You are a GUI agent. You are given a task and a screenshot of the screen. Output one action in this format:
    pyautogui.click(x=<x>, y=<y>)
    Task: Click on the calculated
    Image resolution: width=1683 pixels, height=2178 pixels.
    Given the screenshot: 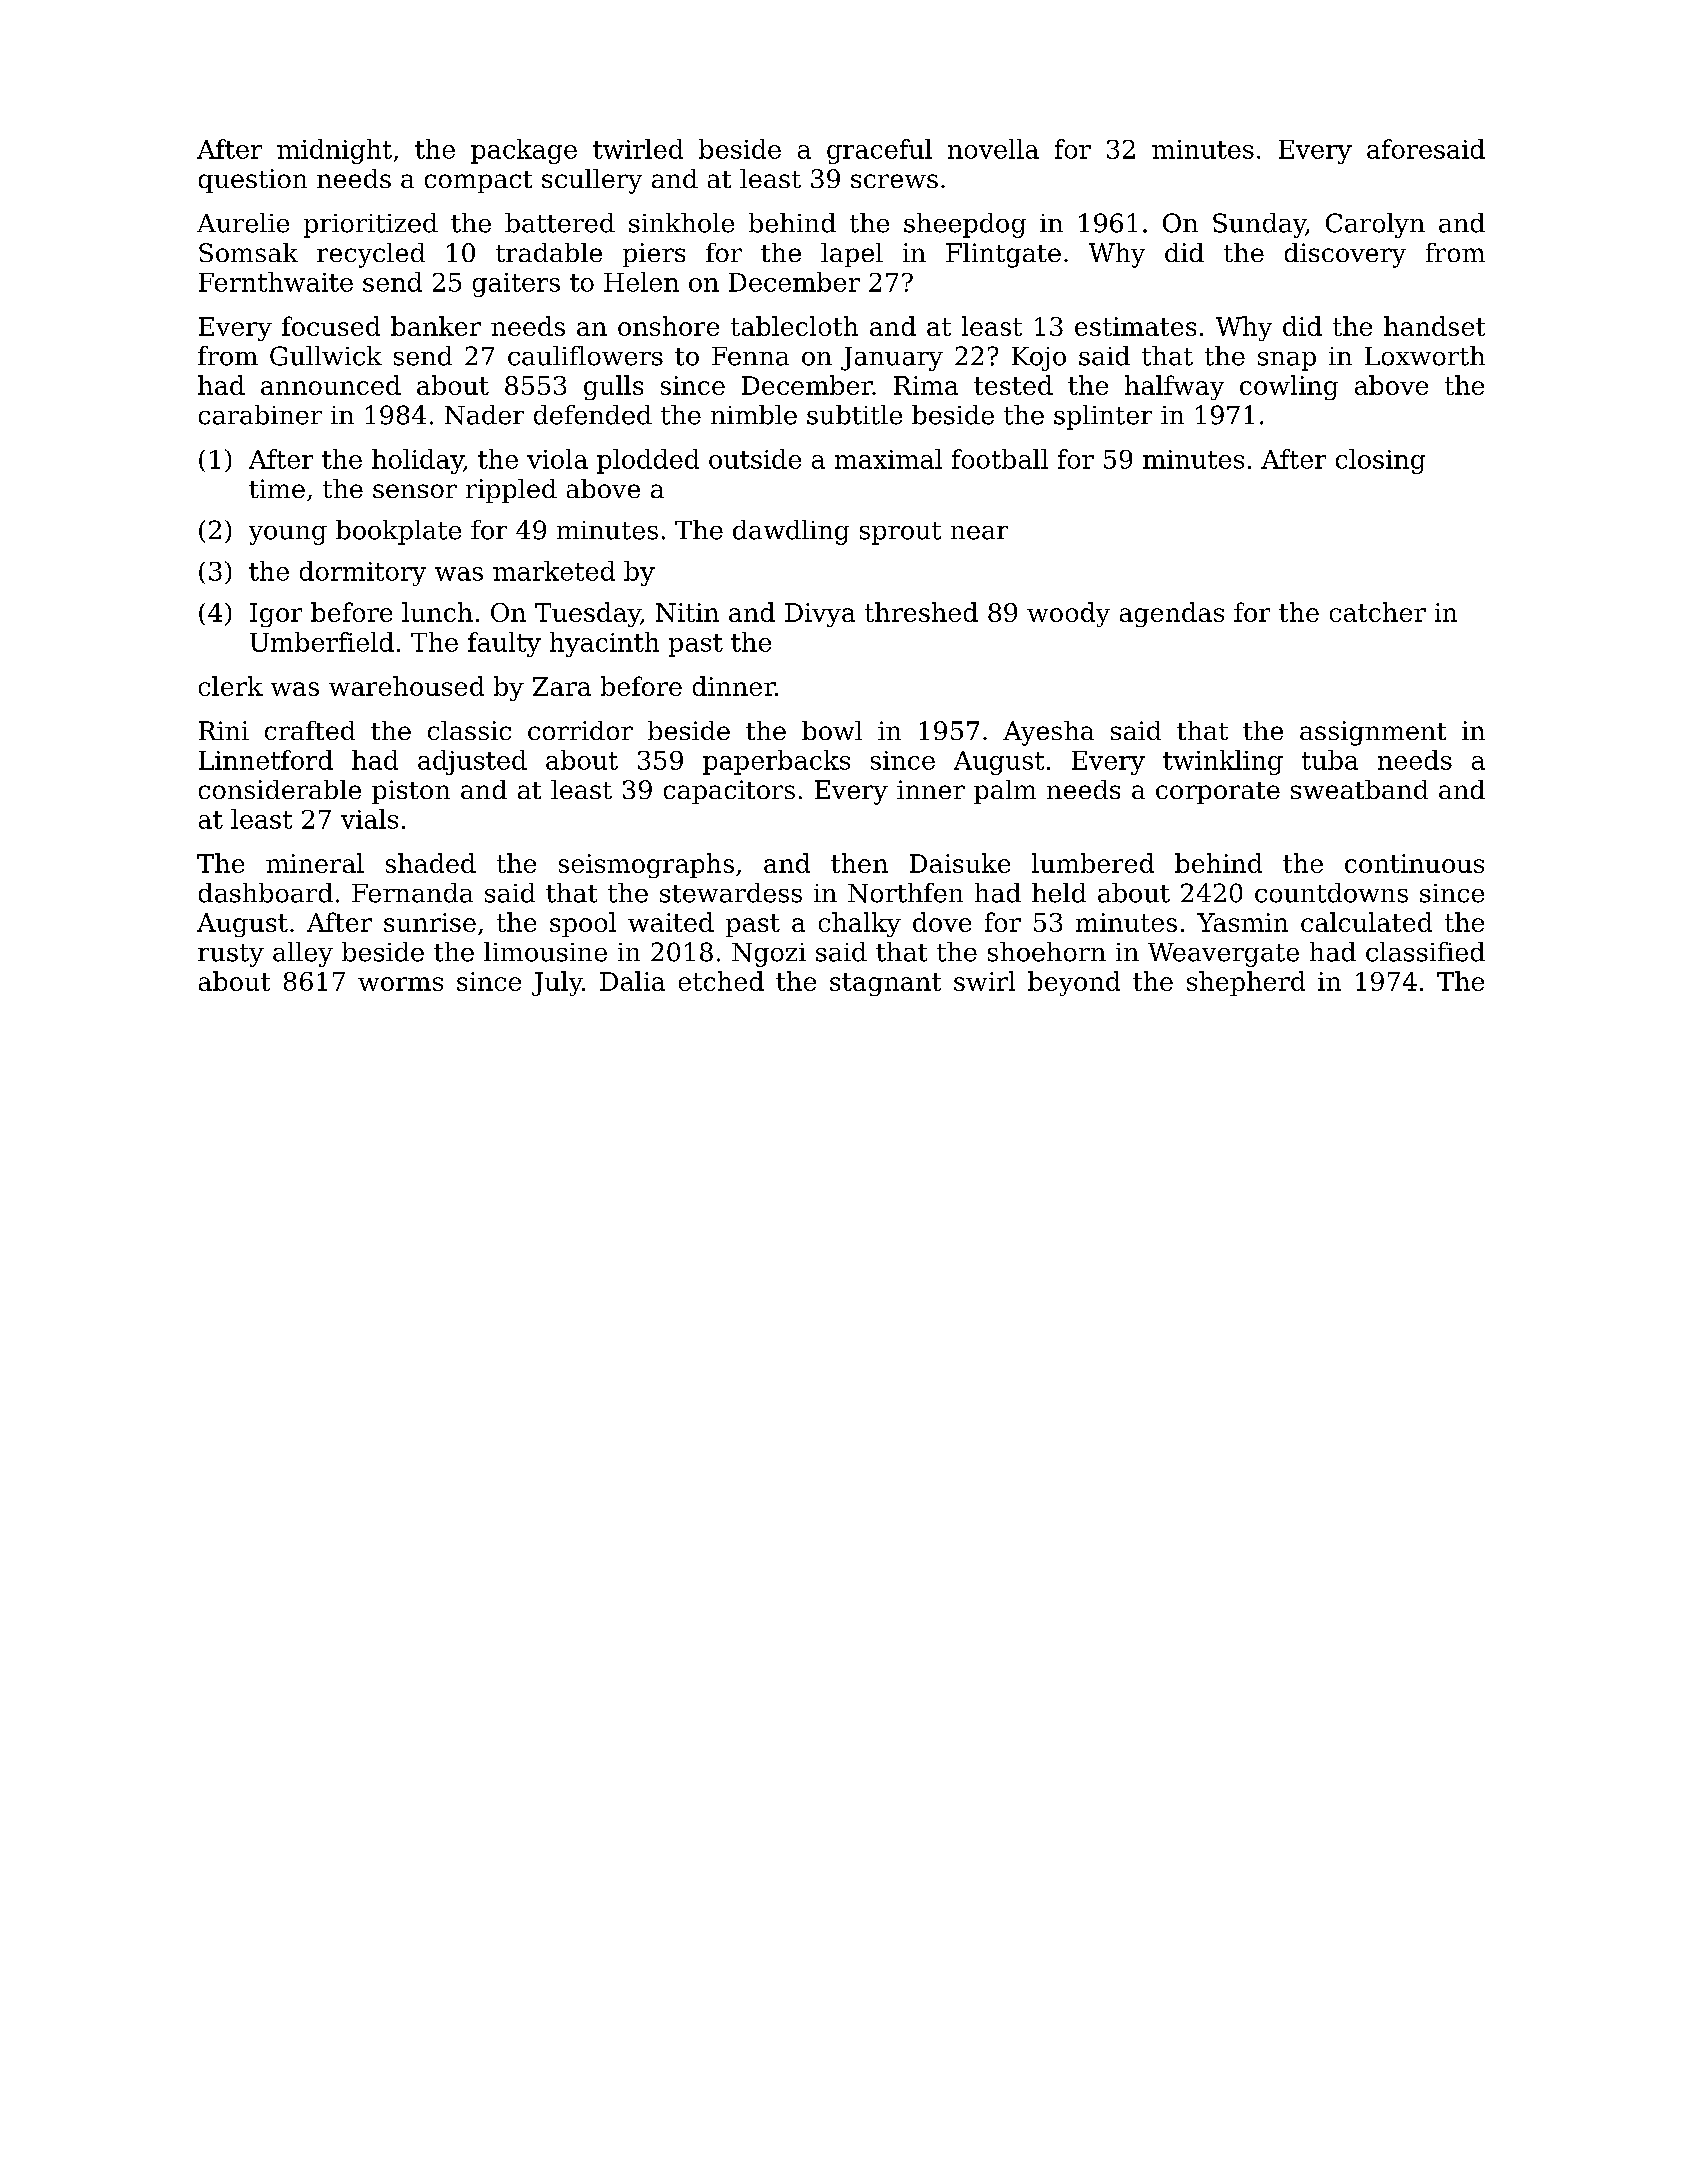 What is the action you would take?
    pyautogui.click(x=1366, y=922)
